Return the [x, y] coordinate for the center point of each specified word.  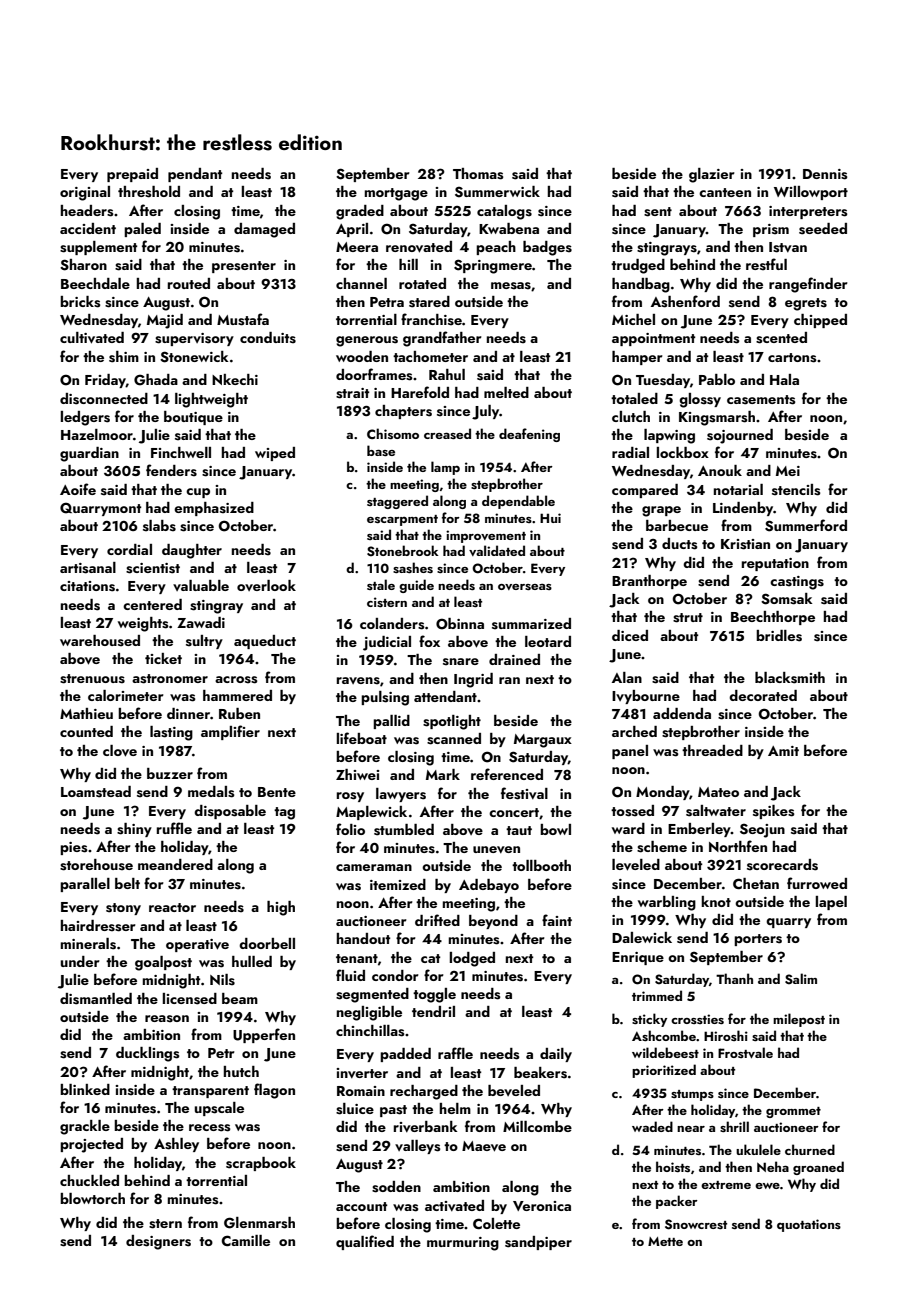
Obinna [460, 624]
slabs [159, 526]
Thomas [478, 174]
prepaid [132, 175]
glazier [712, 175]
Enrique [638, 958]
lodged [472, 959]
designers [158, 1242]
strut [688, 618]
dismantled [96, 999]
